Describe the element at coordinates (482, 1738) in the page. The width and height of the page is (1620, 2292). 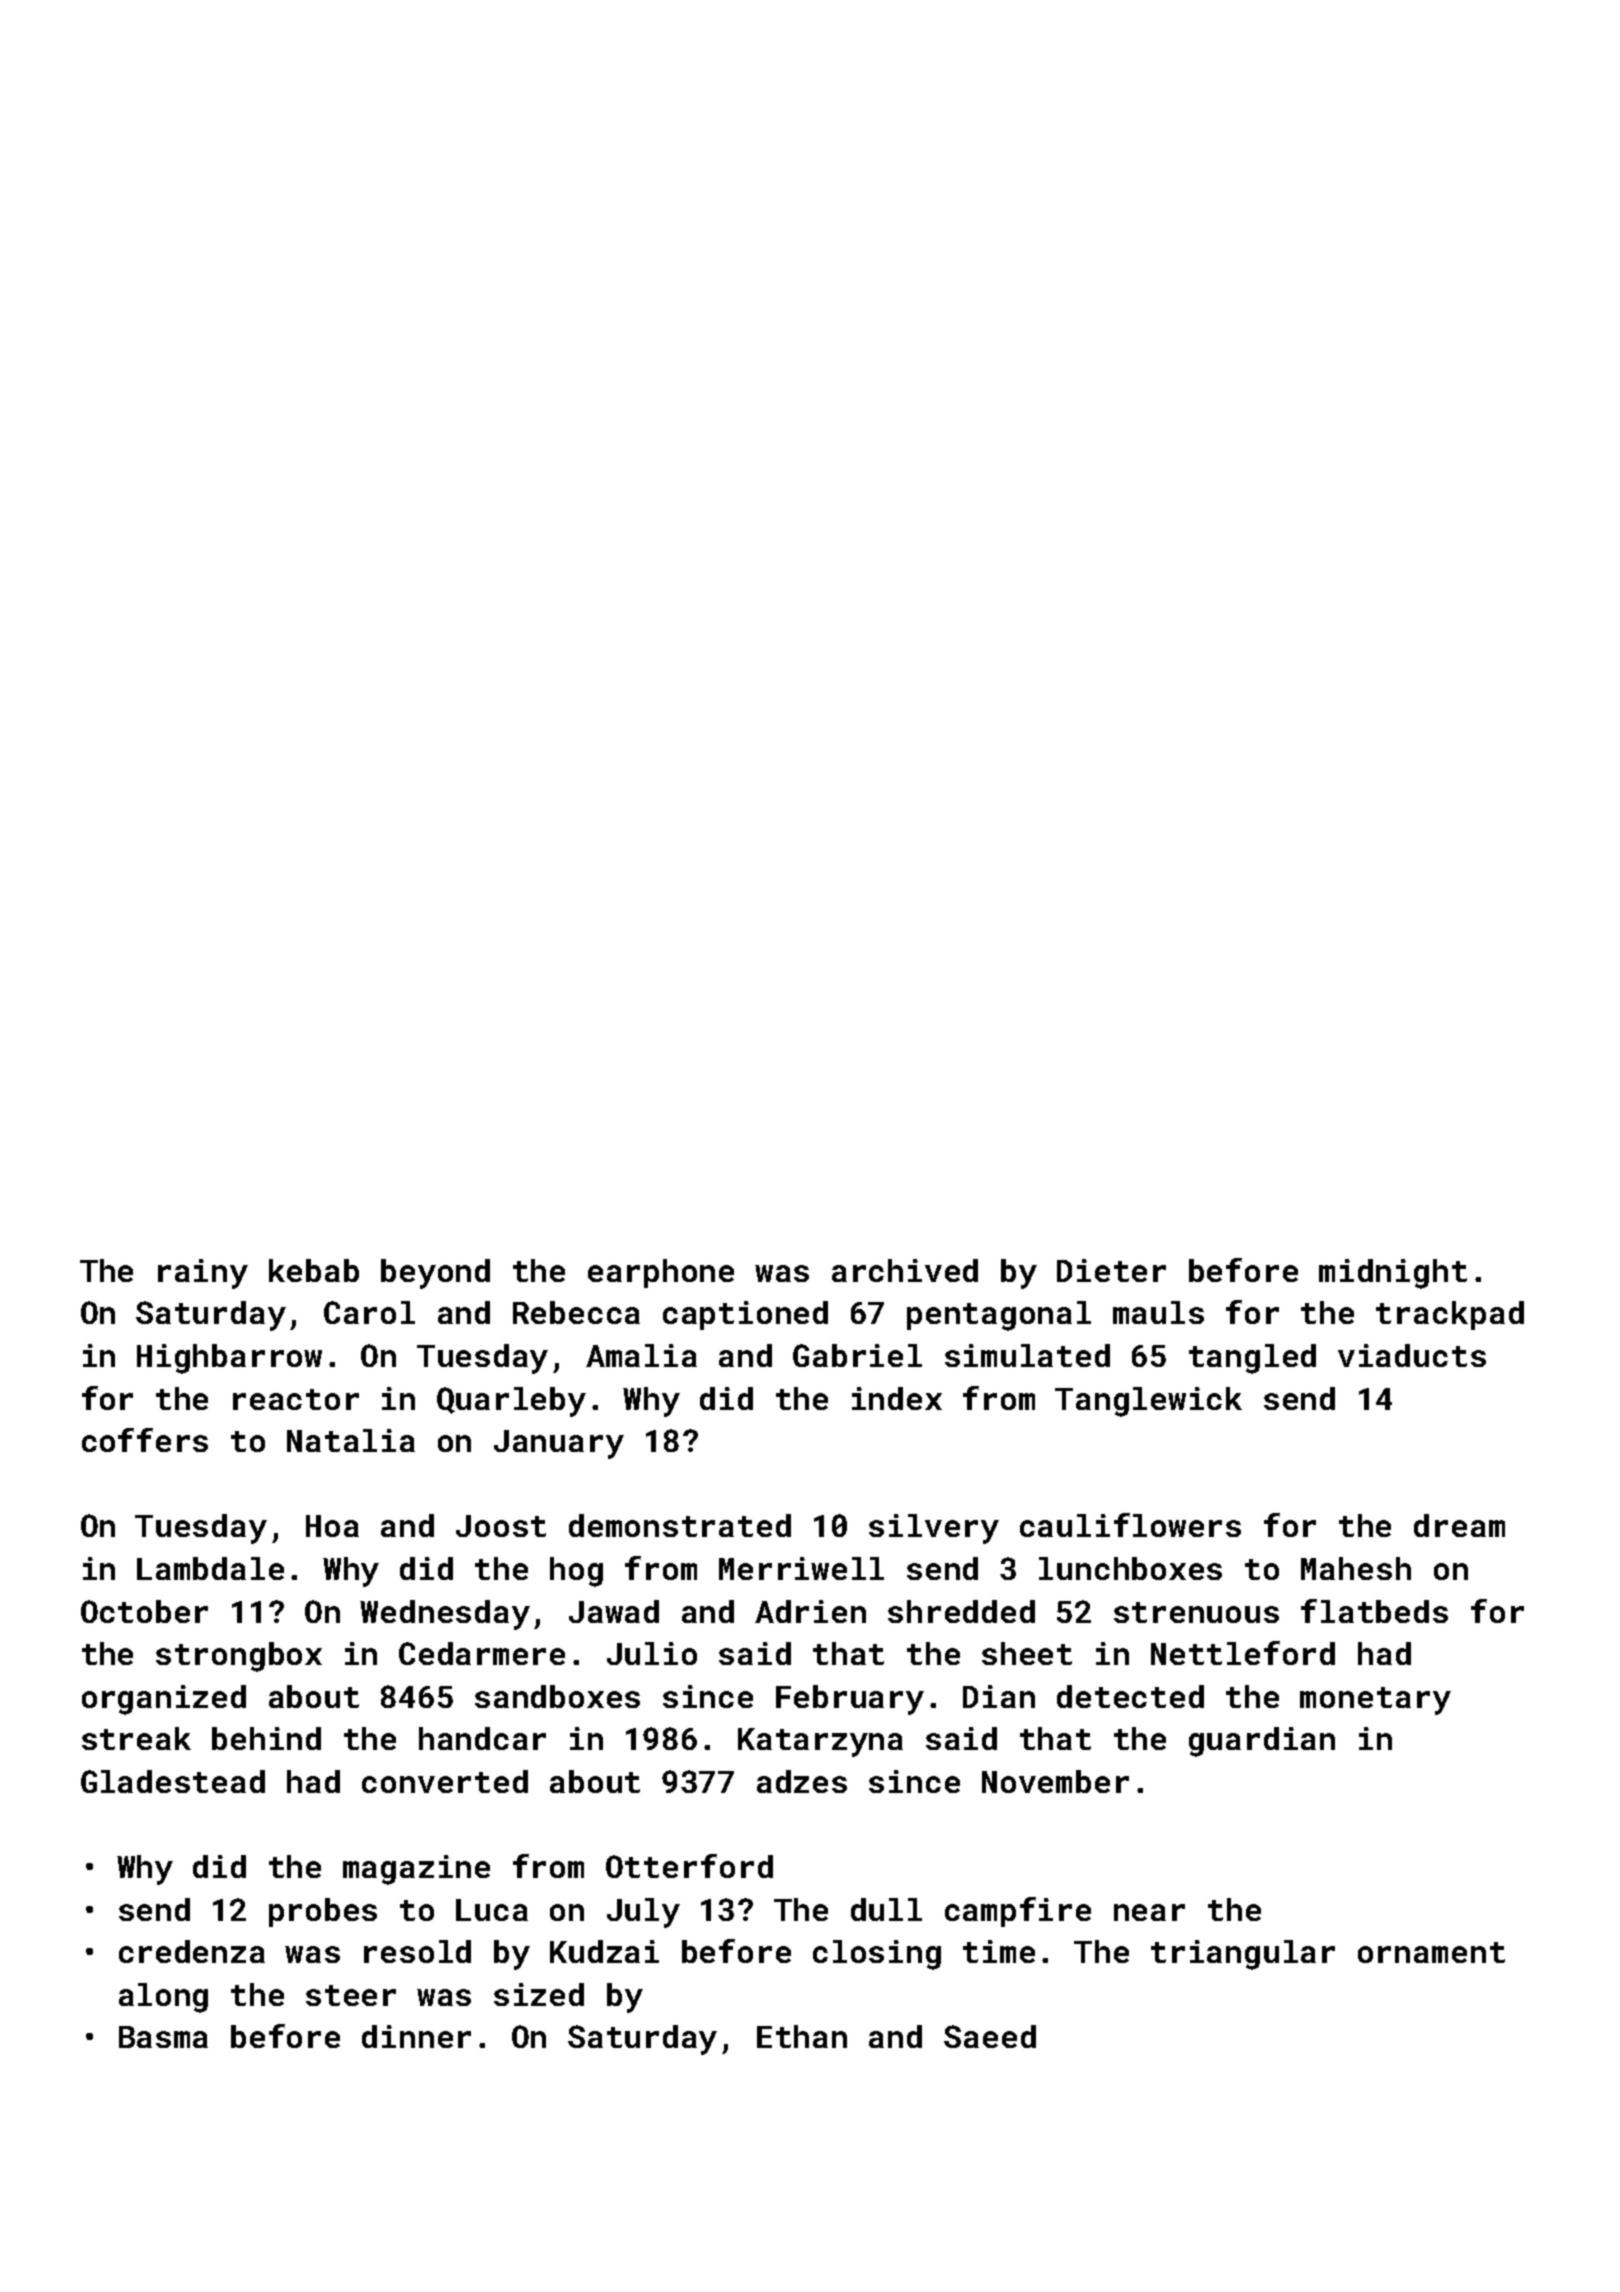
I see `handcar` at that location.
